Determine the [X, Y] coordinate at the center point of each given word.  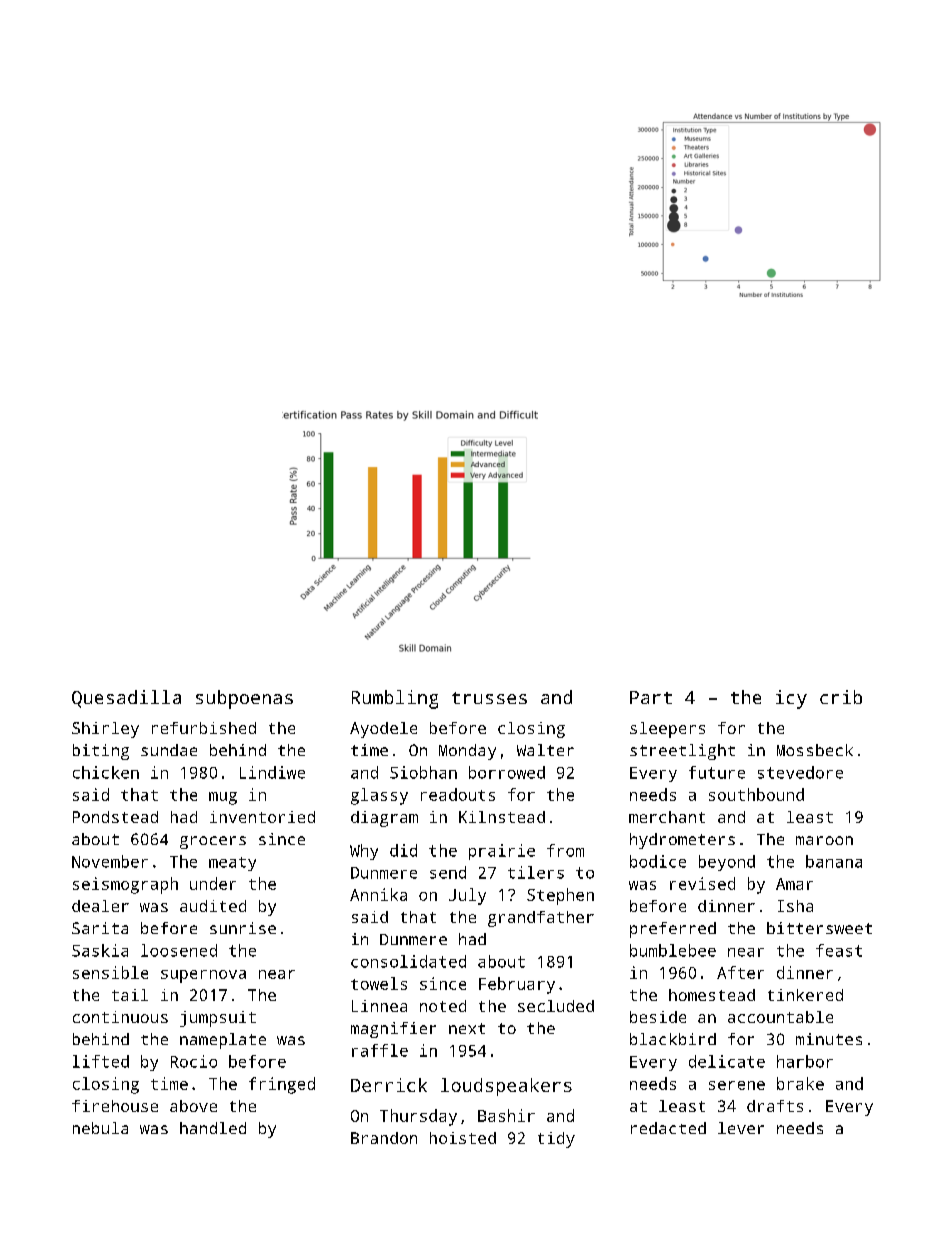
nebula [100, 1128]
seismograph [125, 885]
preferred [673, 930]
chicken [106, 772]
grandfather [541, 919]
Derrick [389, 1085]
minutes [829, 1039]
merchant [667, 817]
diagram [384, 819]
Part [651, 697]
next [467, 1028]
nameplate [223, 1041]
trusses [489, 698]
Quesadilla [126, 699]
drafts [775, 1106]
